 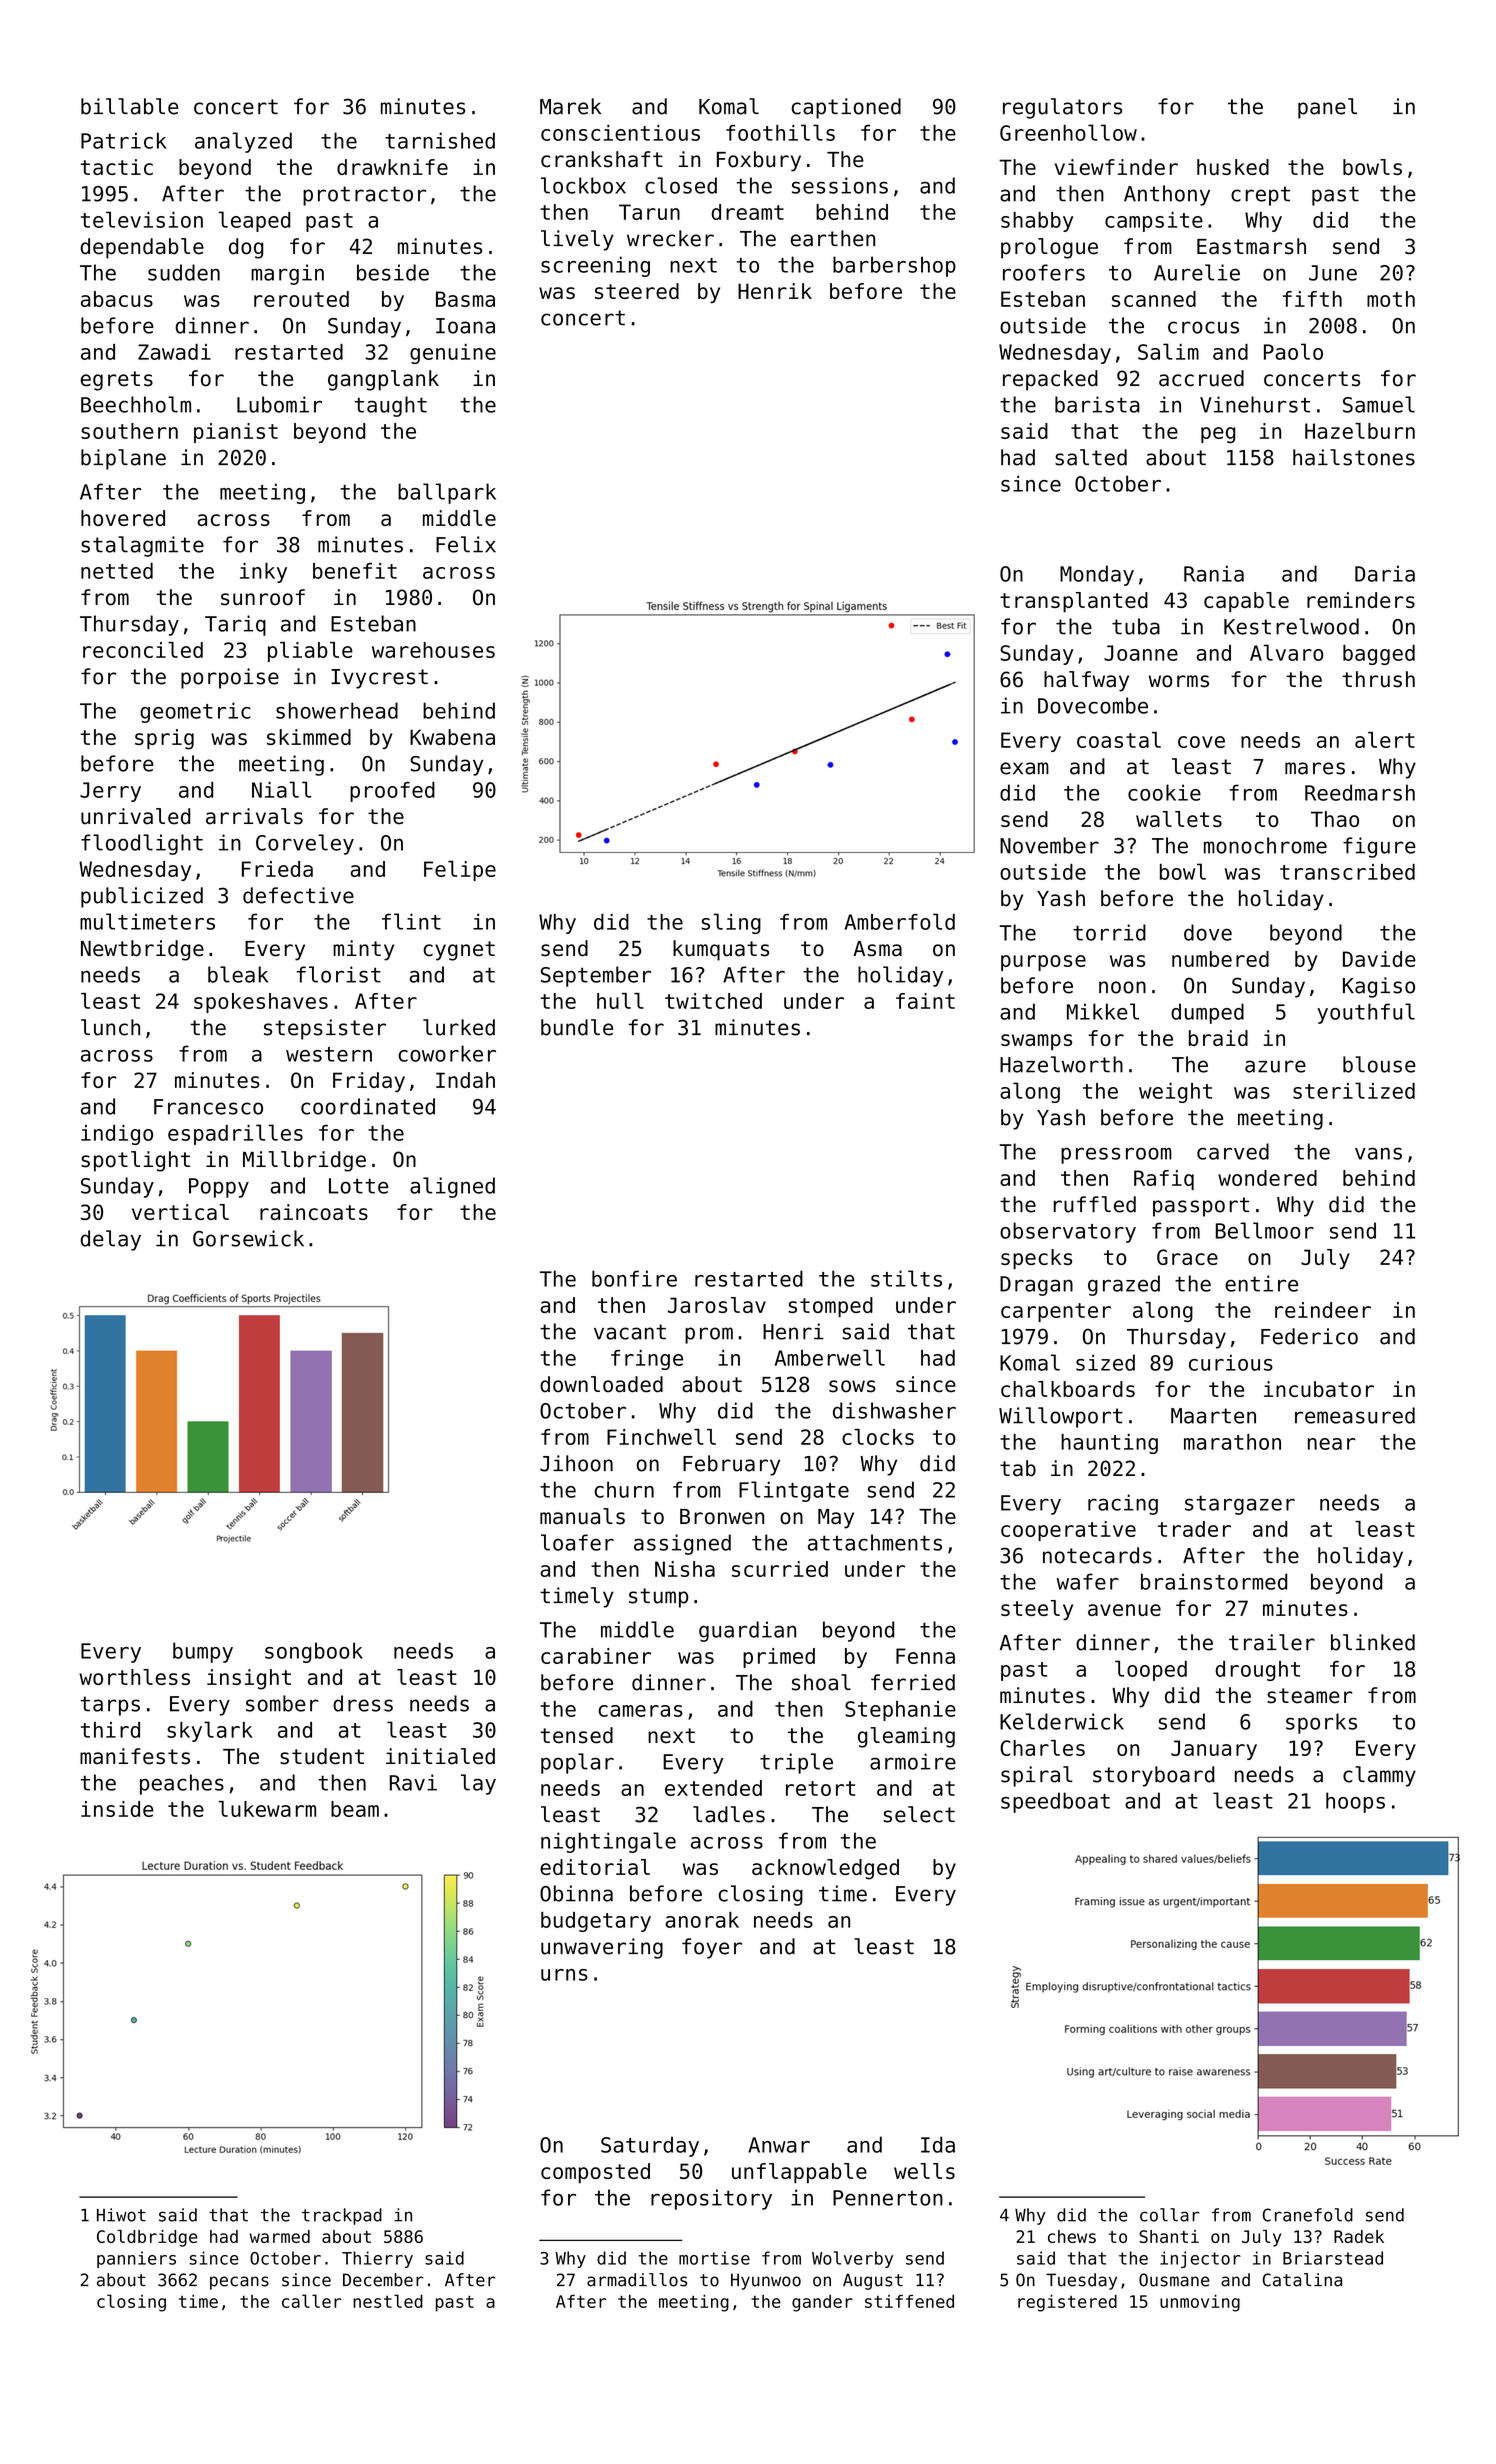 I want to click on analyzed, so click(x=243, y=142).
